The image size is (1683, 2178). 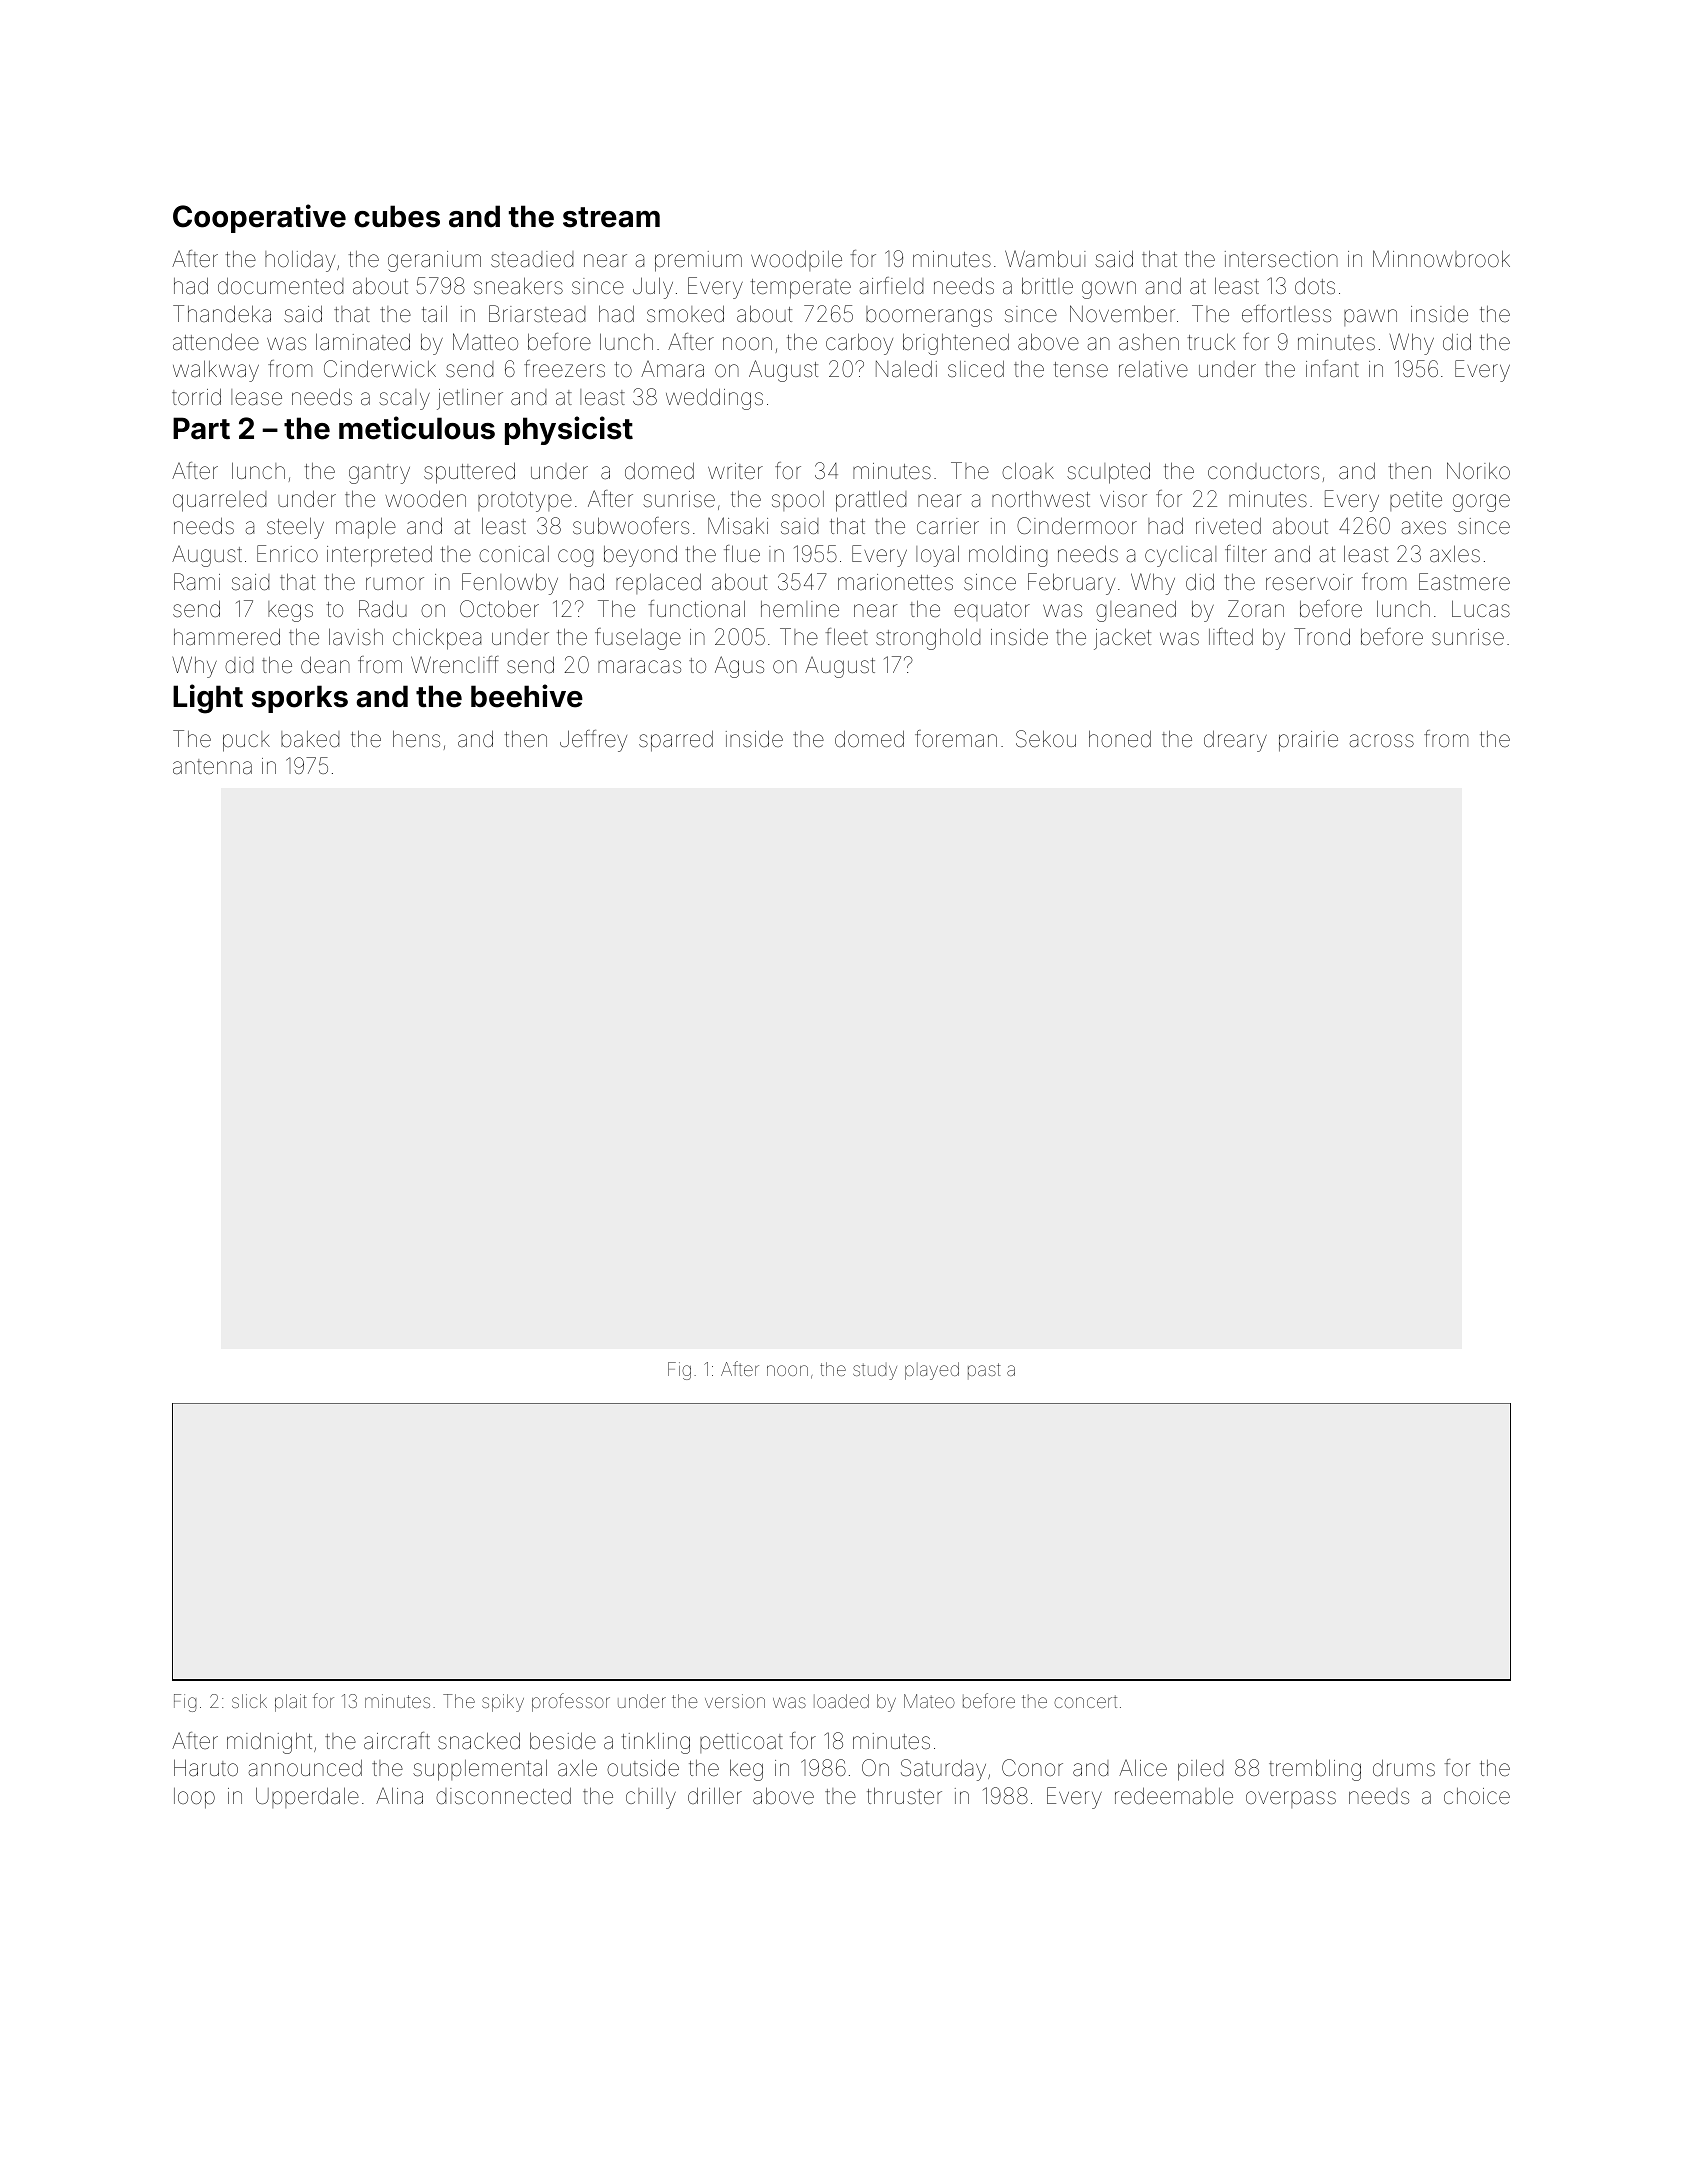 What do you see at coordinates (363, 342) in the screenshot?
I see `laminated` at bounding box center [363, 342].
